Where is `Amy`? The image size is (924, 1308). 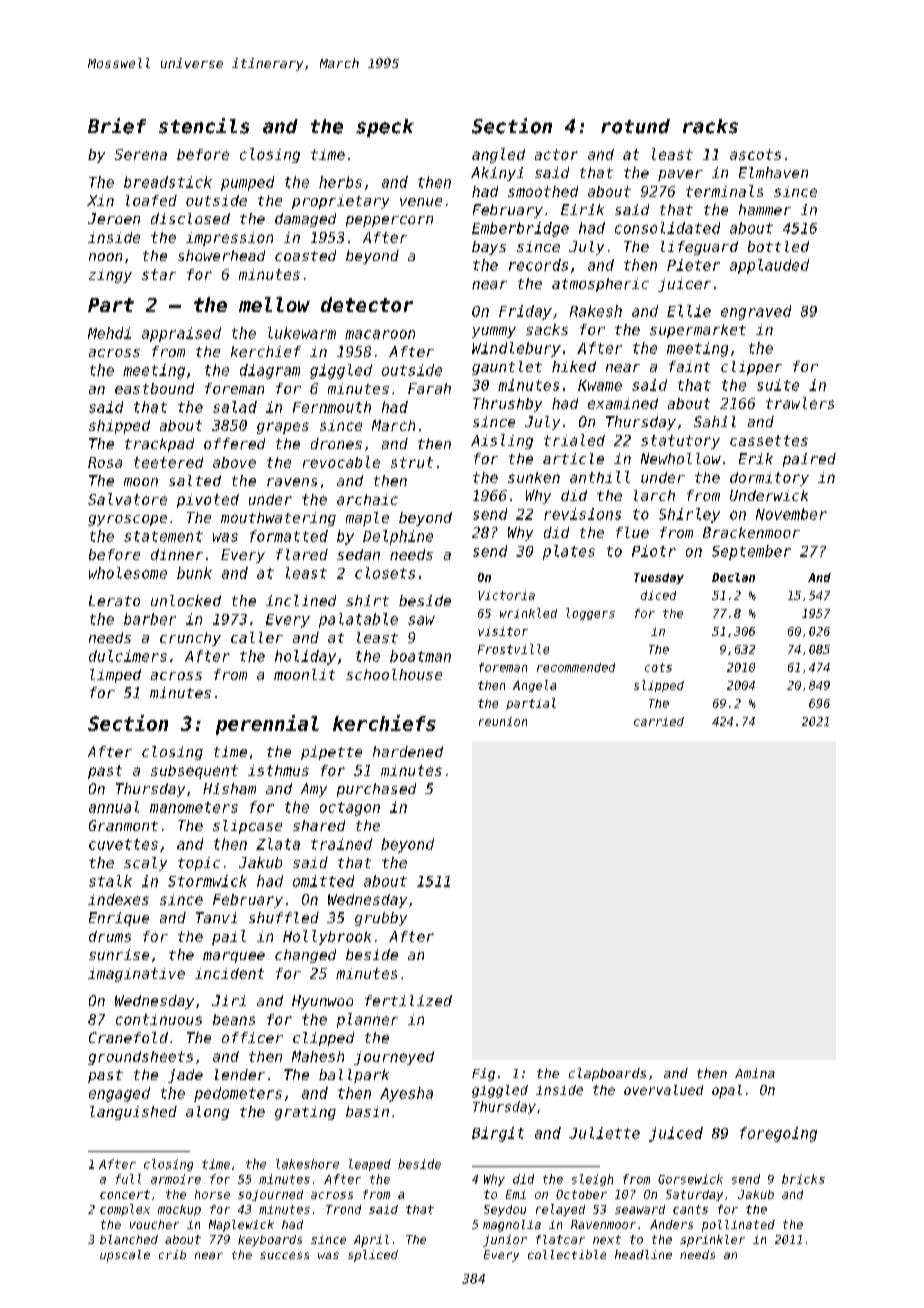 Amy is located at coordinates (314, 790).
